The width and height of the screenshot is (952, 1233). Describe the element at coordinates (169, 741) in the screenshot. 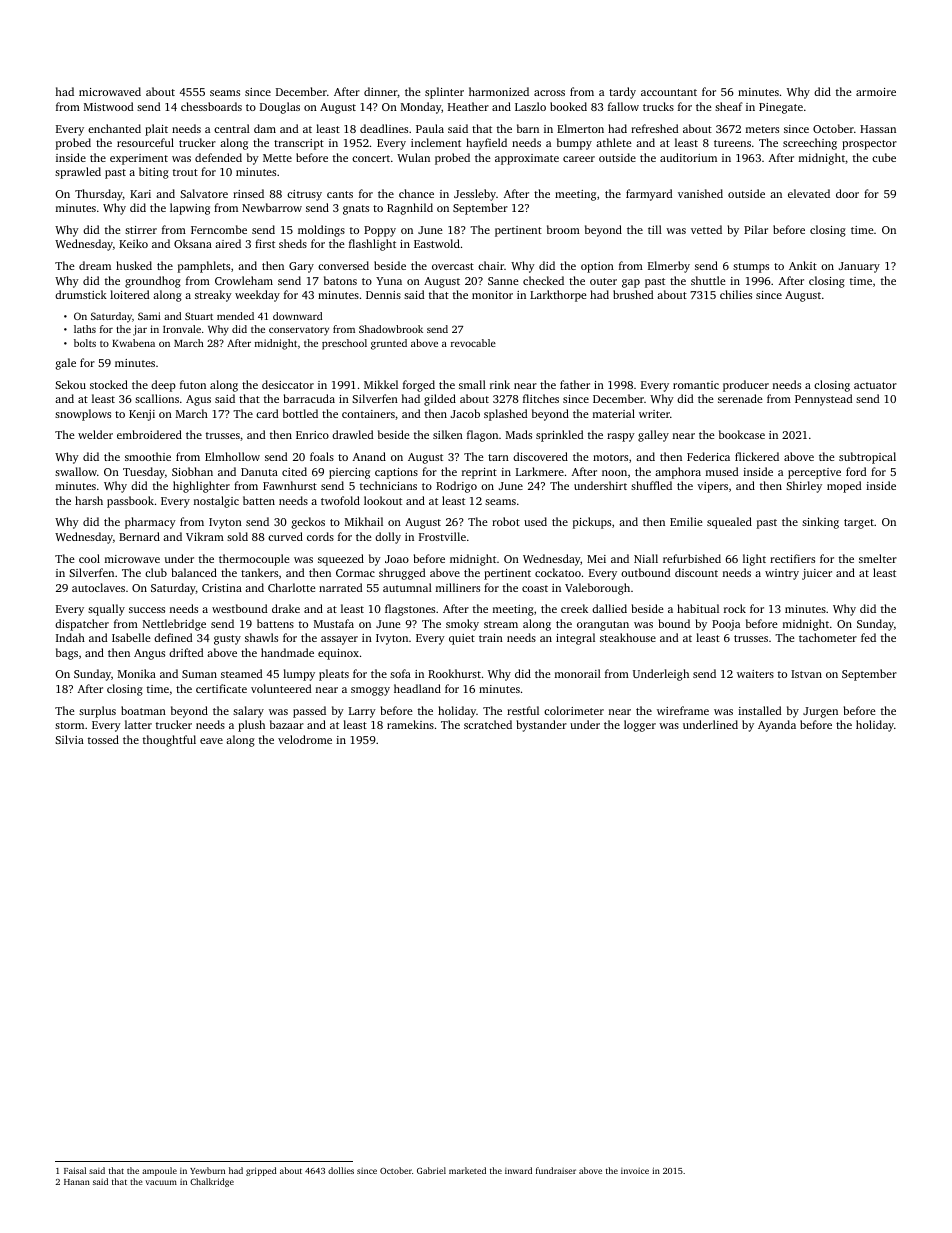

I see `thoughtful` at that location.
